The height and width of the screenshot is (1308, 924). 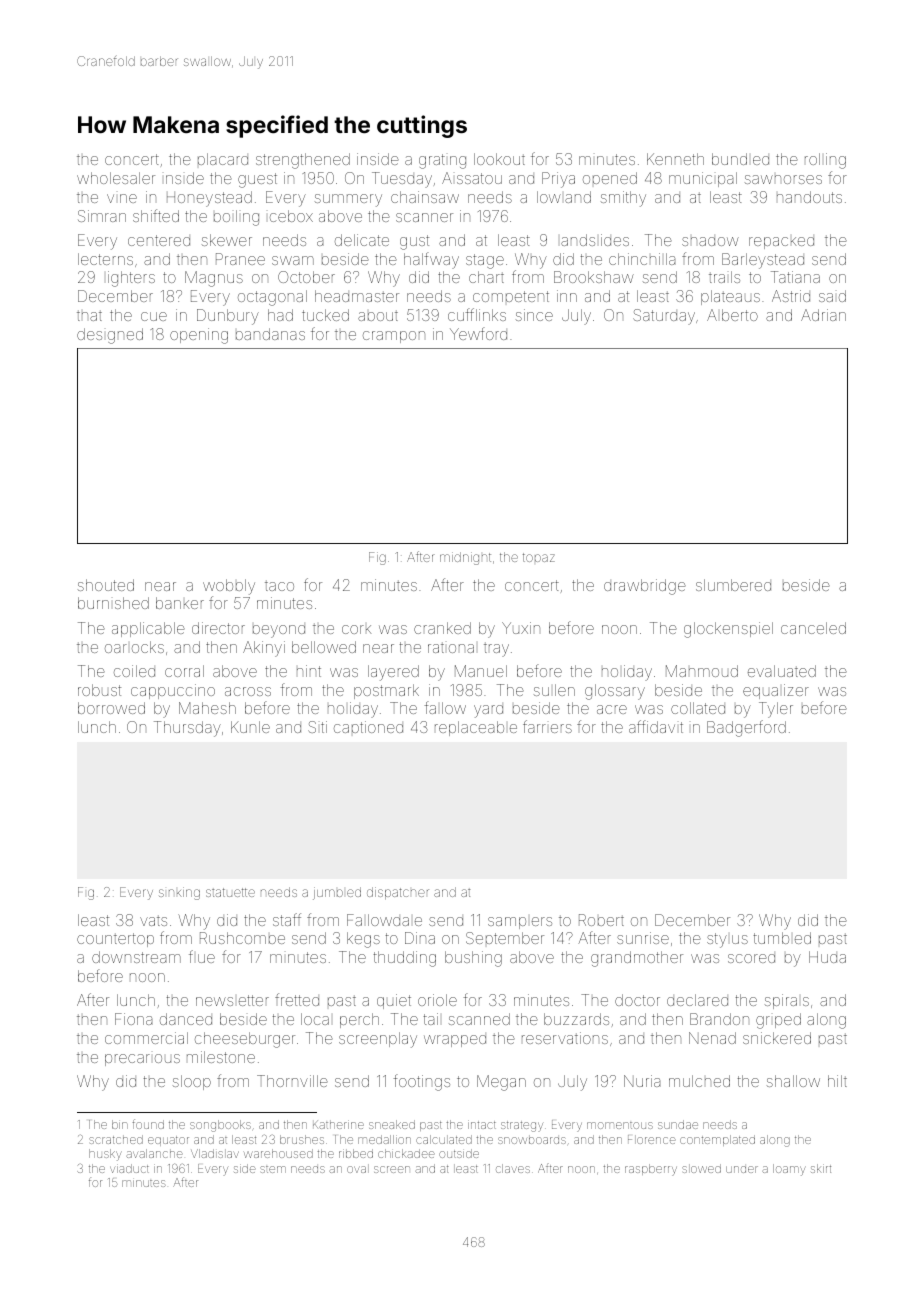 What do you see at coordinates (476, 728) in the screenshot?
I see `replaceable` at bounding box center [476, 728].
